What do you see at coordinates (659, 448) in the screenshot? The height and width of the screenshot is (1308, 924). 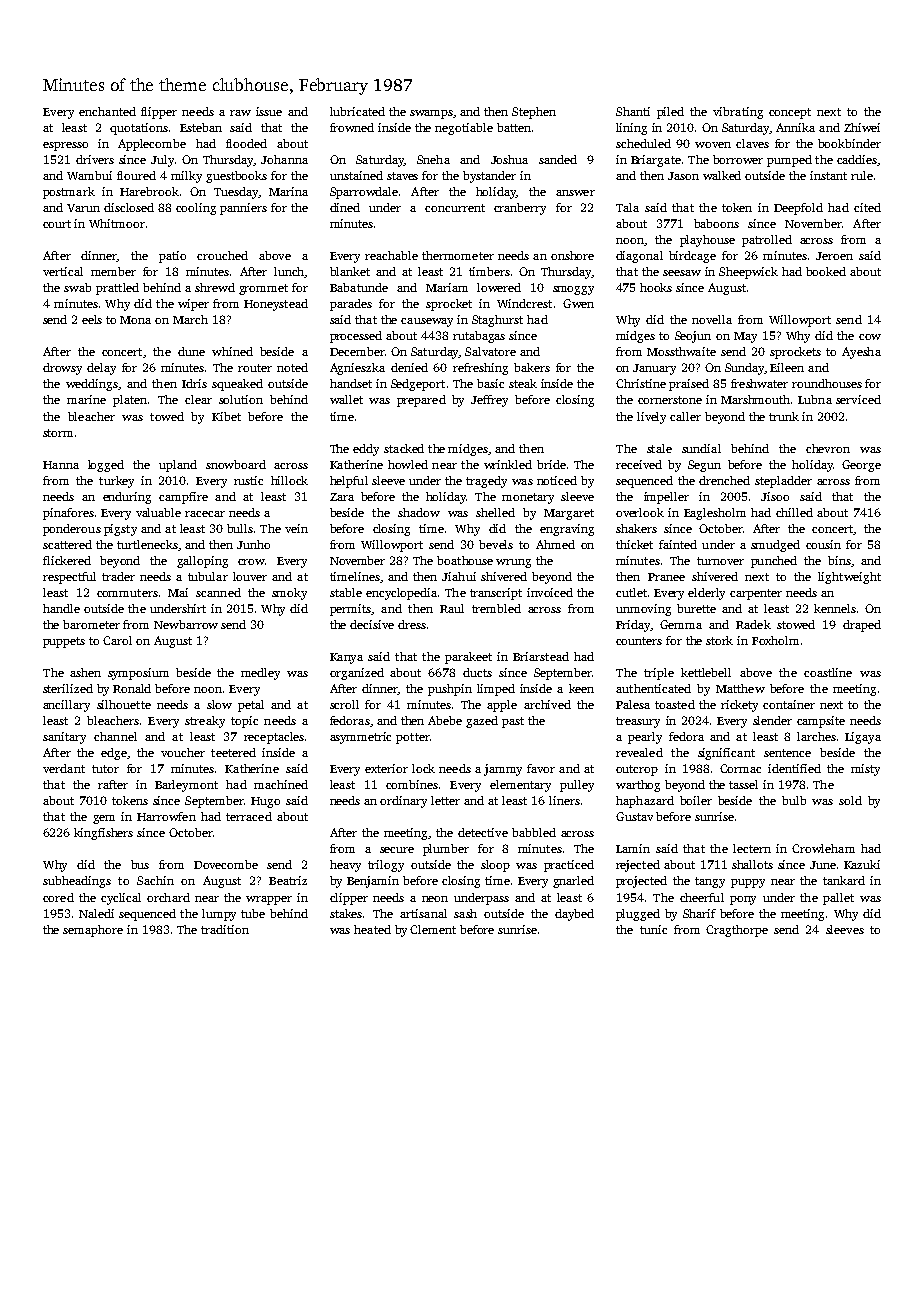 I see `stale` at bounding box center [659, 448].
